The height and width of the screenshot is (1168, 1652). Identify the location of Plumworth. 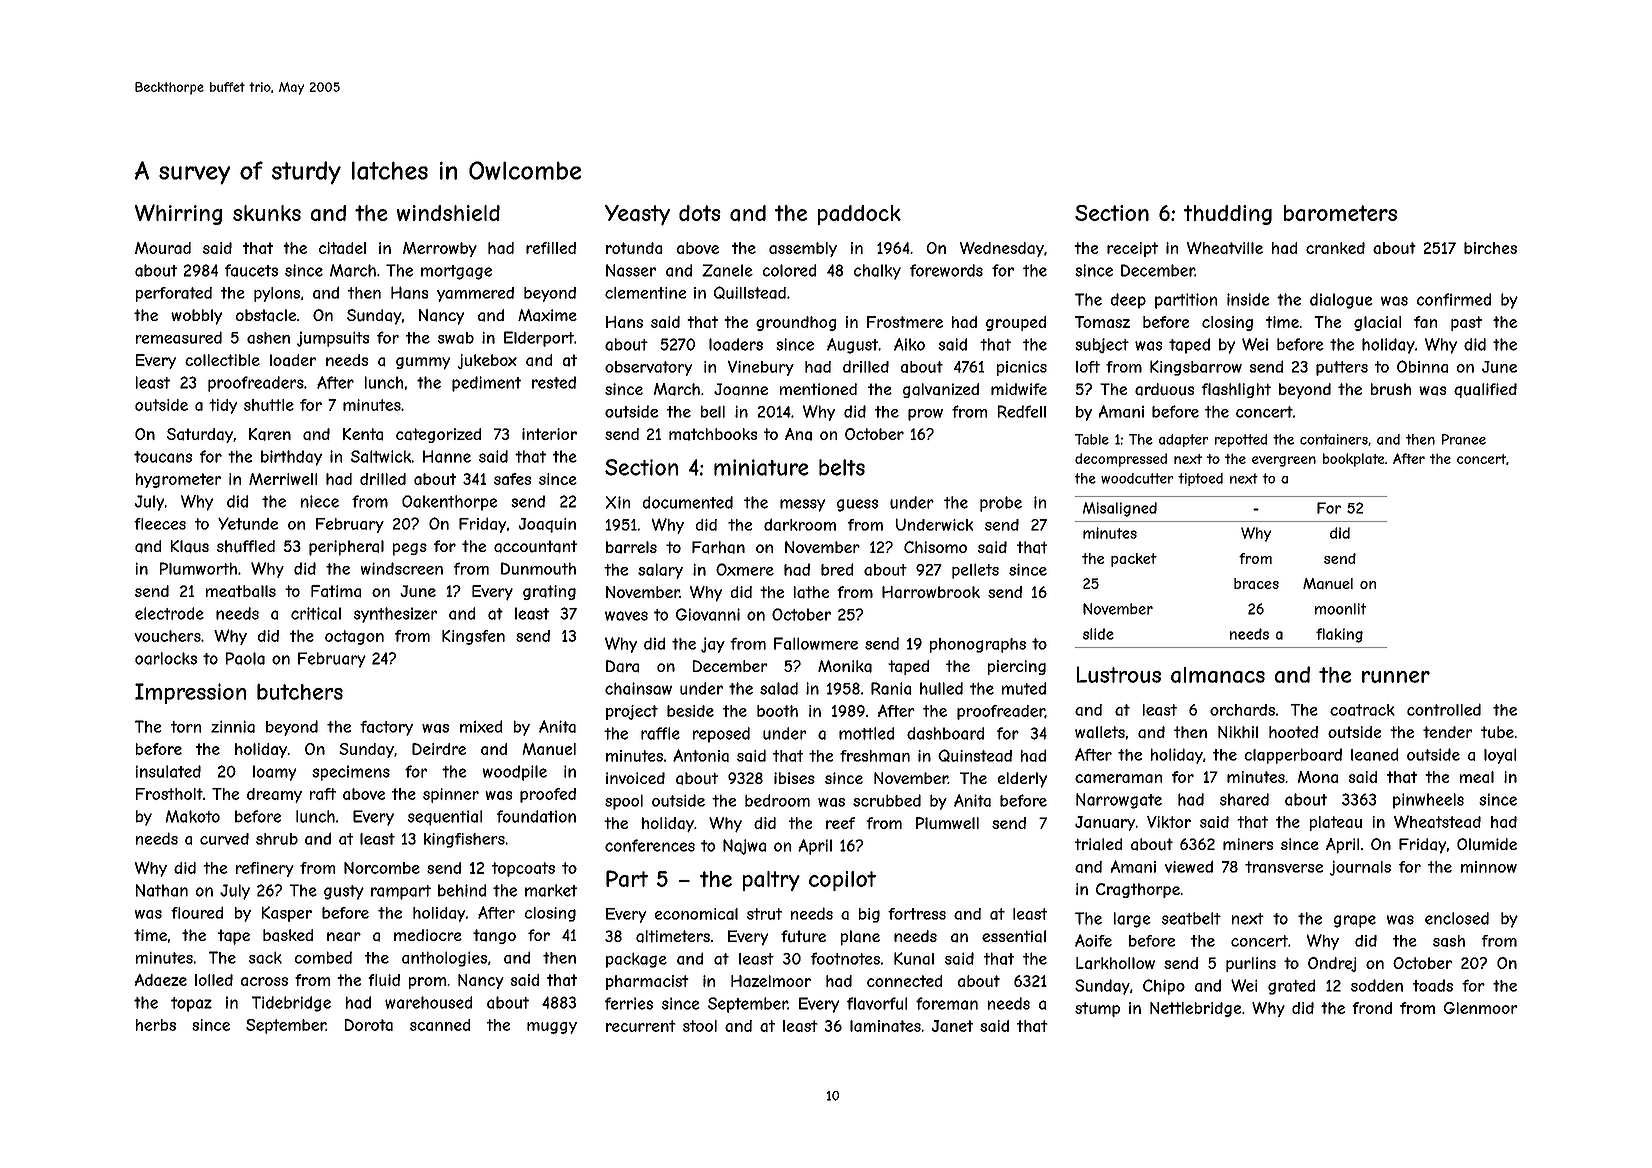
(198, 568).
